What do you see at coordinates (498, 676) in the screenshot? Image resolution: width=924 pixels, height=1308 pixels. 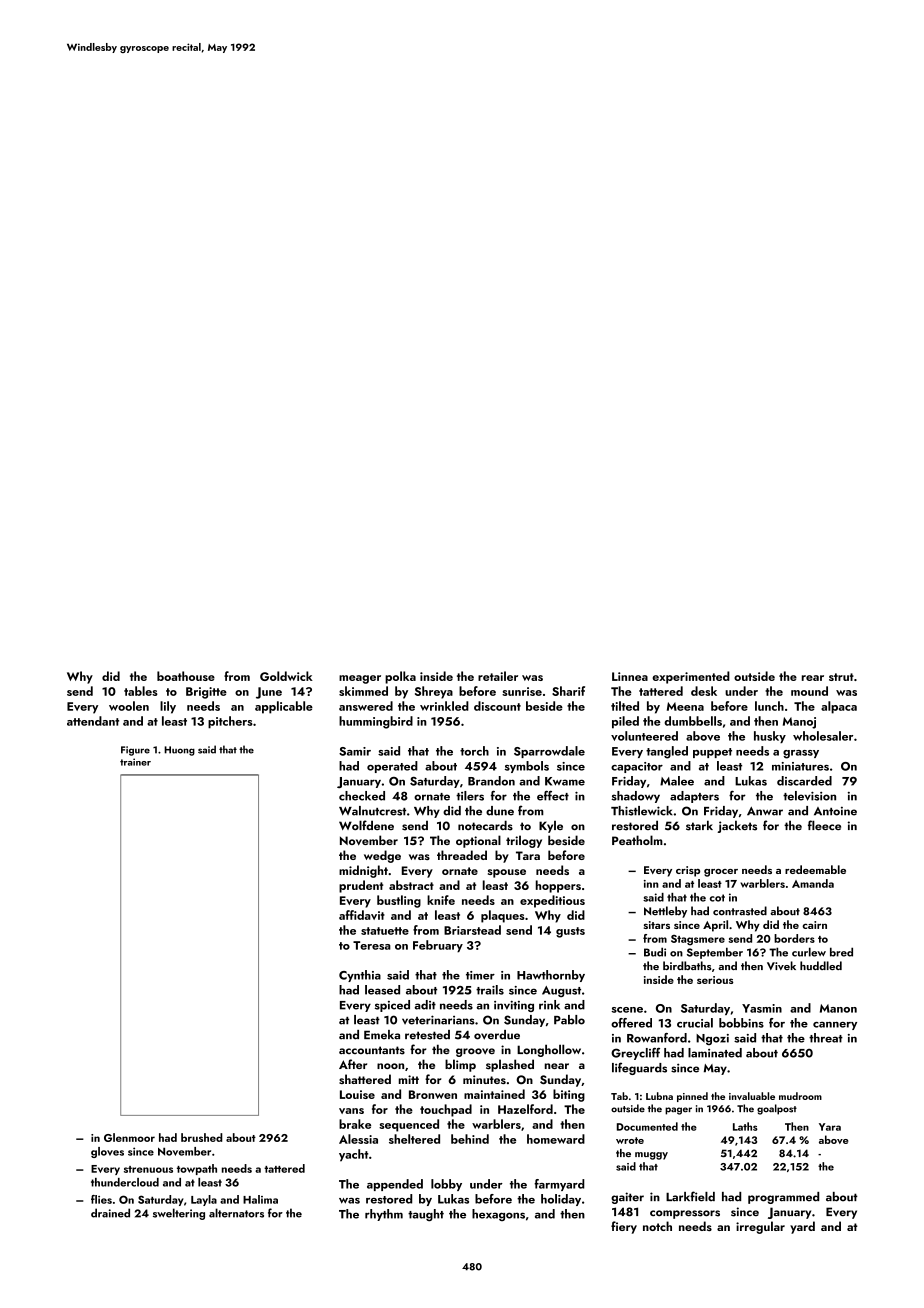 I see `retailer` at bounding box center [498, 676].
